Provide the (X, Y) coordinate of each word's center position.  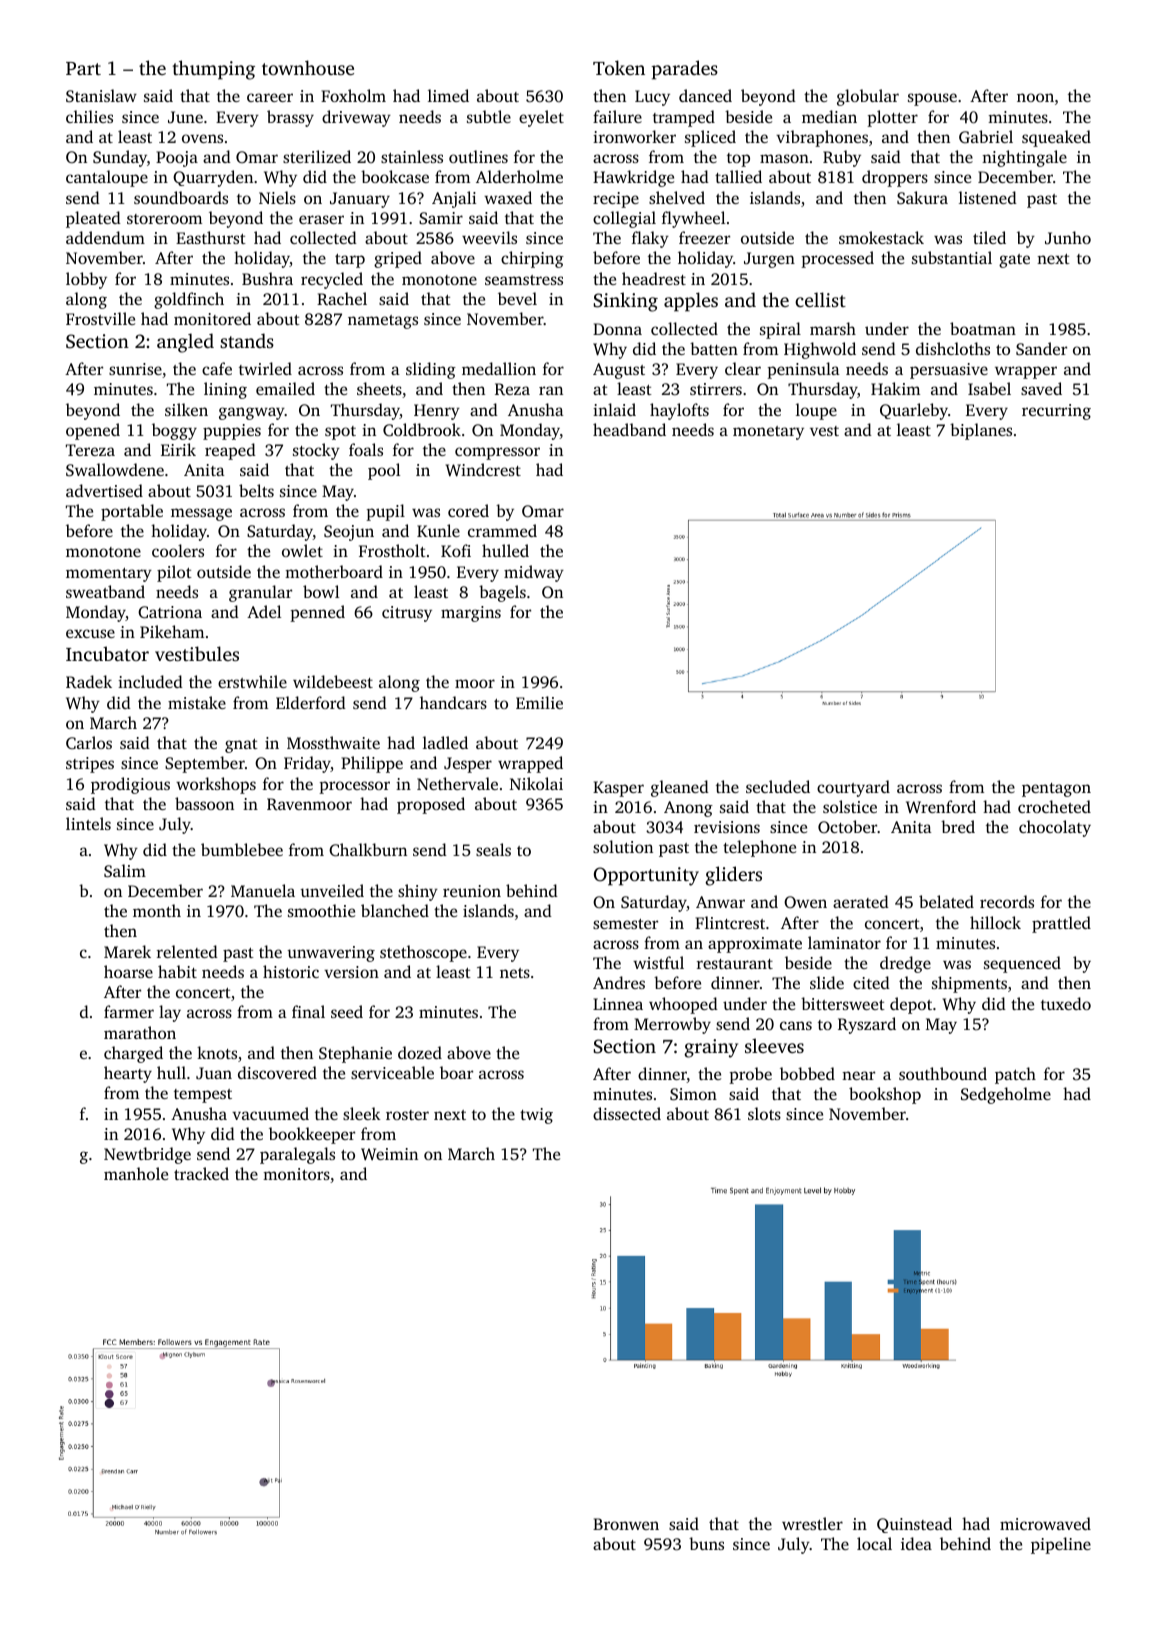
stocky (316, 451)
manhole (136, 1173)
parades (685, 70)
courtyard (853, 788)
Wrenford (941, 806)
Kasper (618, 789)
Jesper (468, 765)
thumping (213, 70)
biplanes (981, 431)
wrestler (812, 1523)
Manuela (263, 890)
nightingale (1024, 158)
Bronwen (626, 1524)
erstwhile (252, 681)
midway (534, 573)
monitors (296, 1174)
